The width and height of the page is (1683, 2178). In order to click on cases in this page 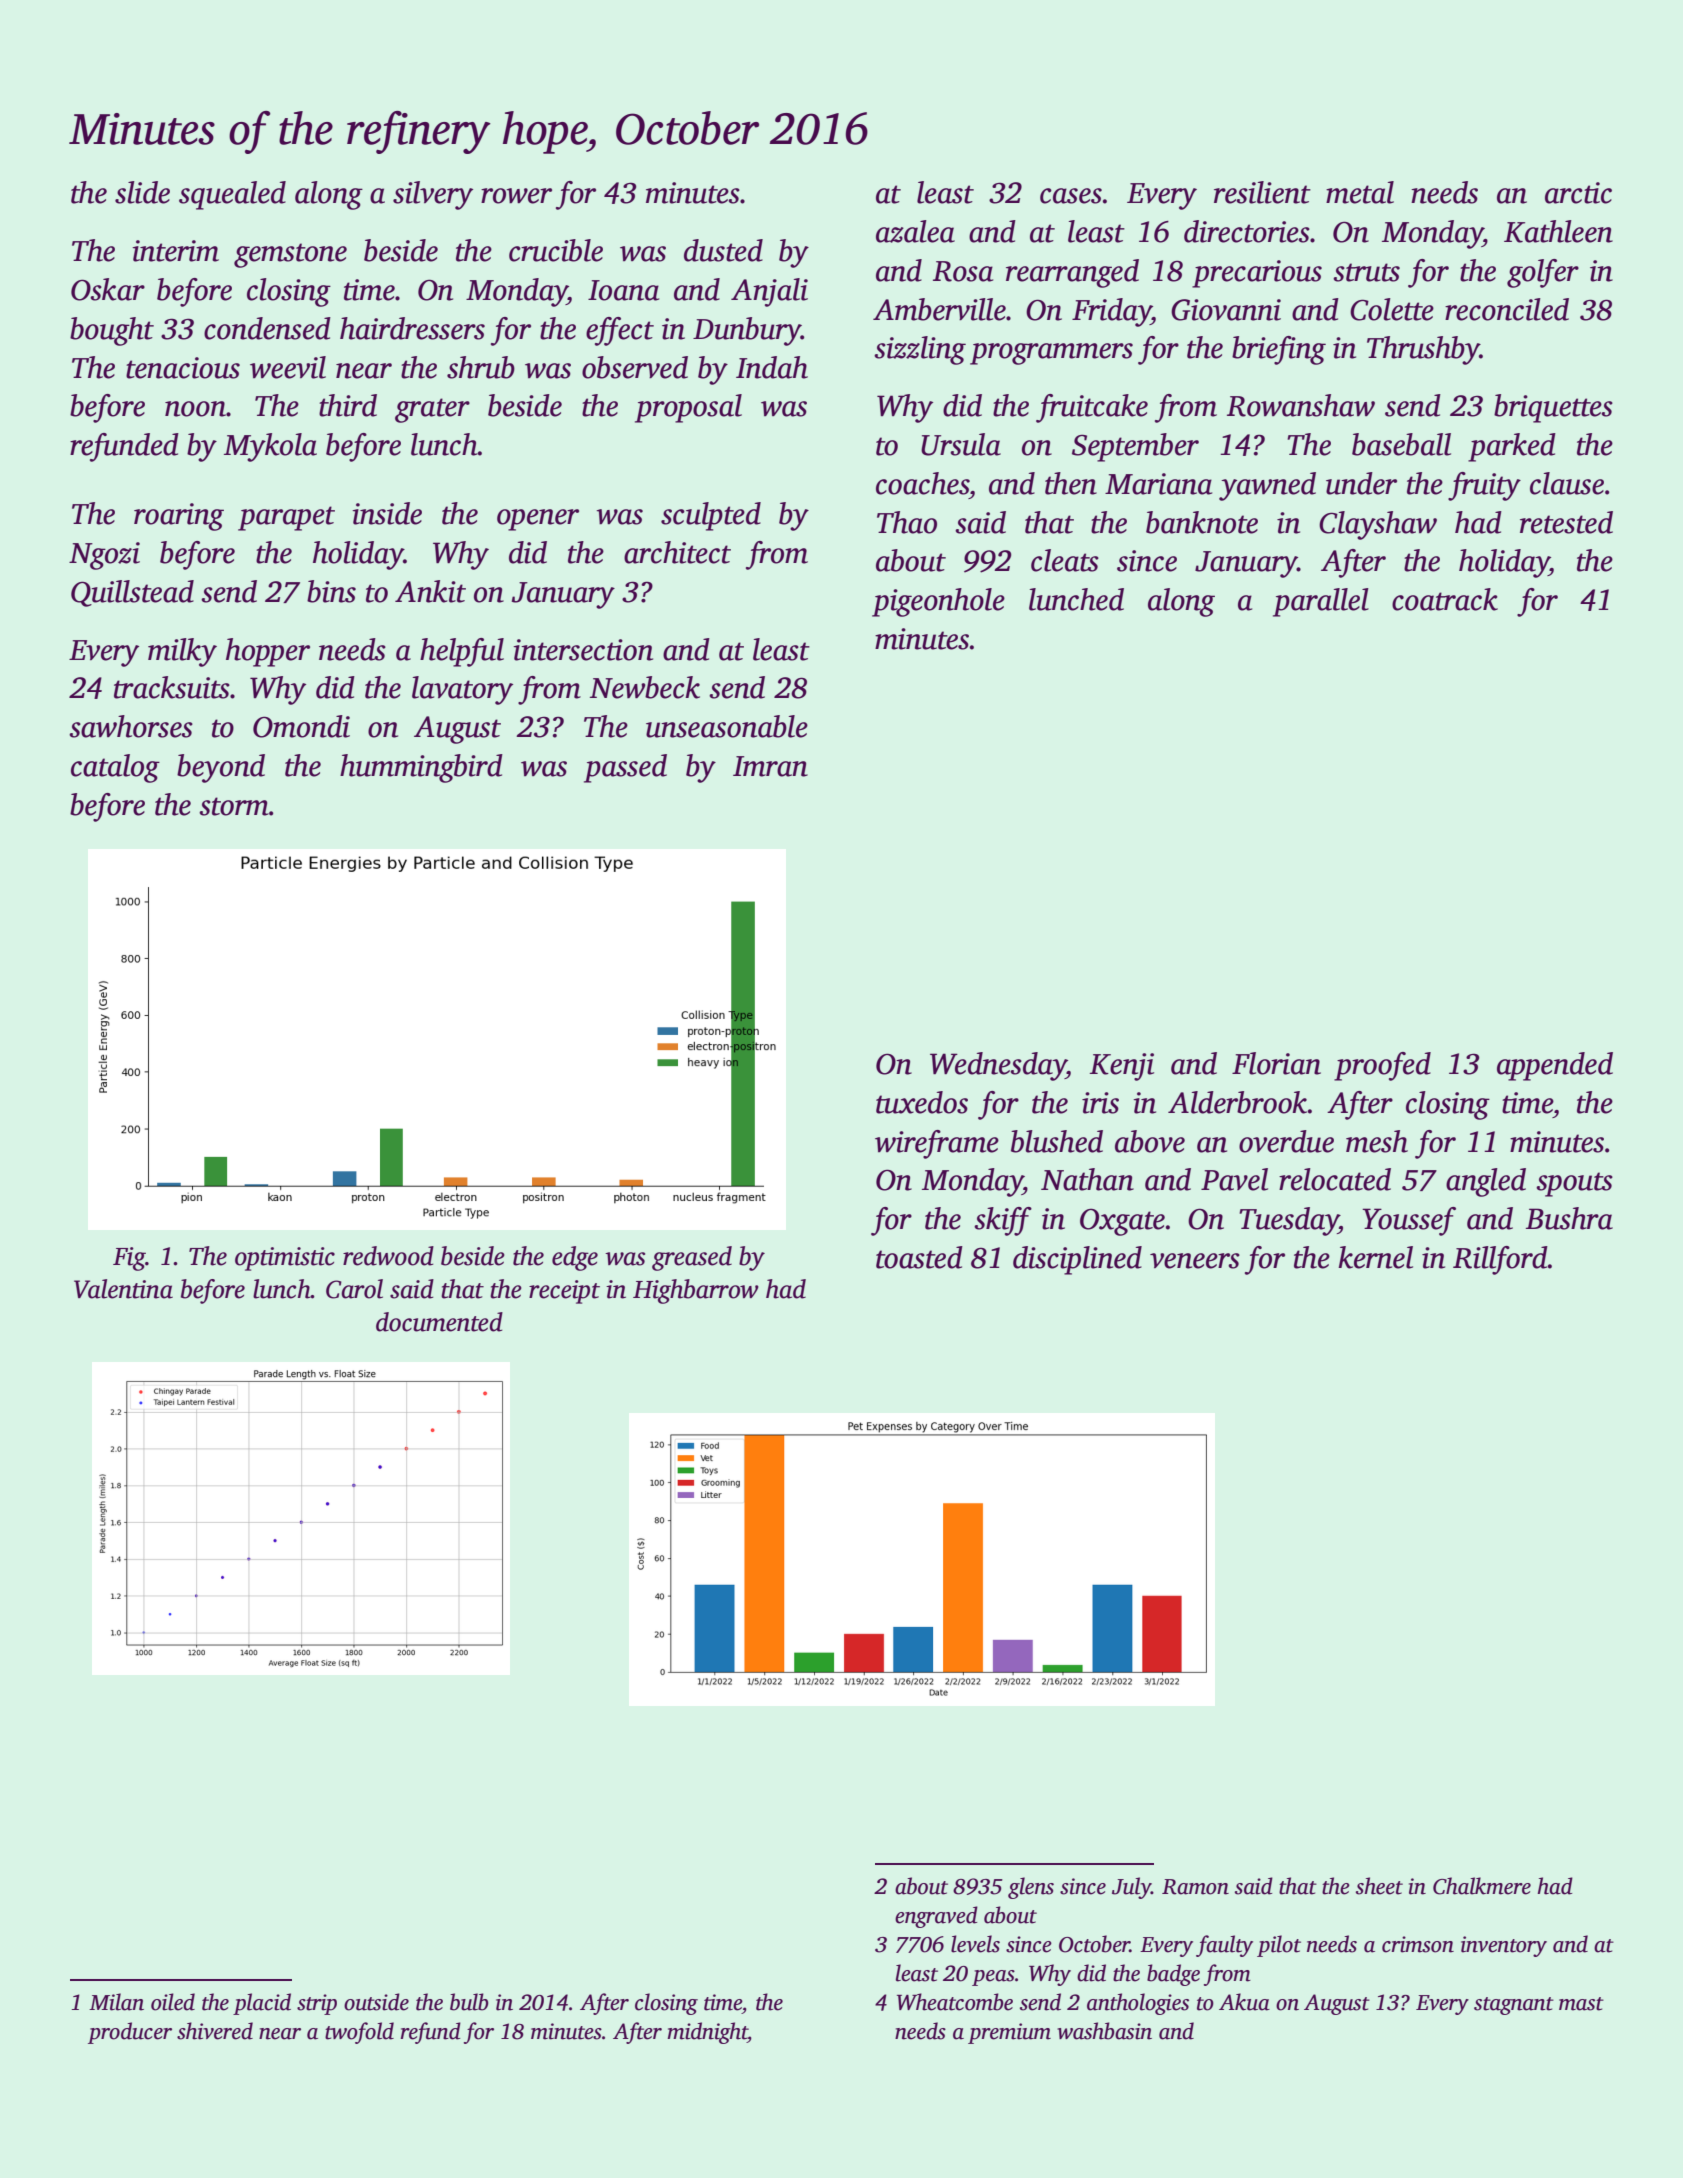, I will do `click(1071, 196)`.
